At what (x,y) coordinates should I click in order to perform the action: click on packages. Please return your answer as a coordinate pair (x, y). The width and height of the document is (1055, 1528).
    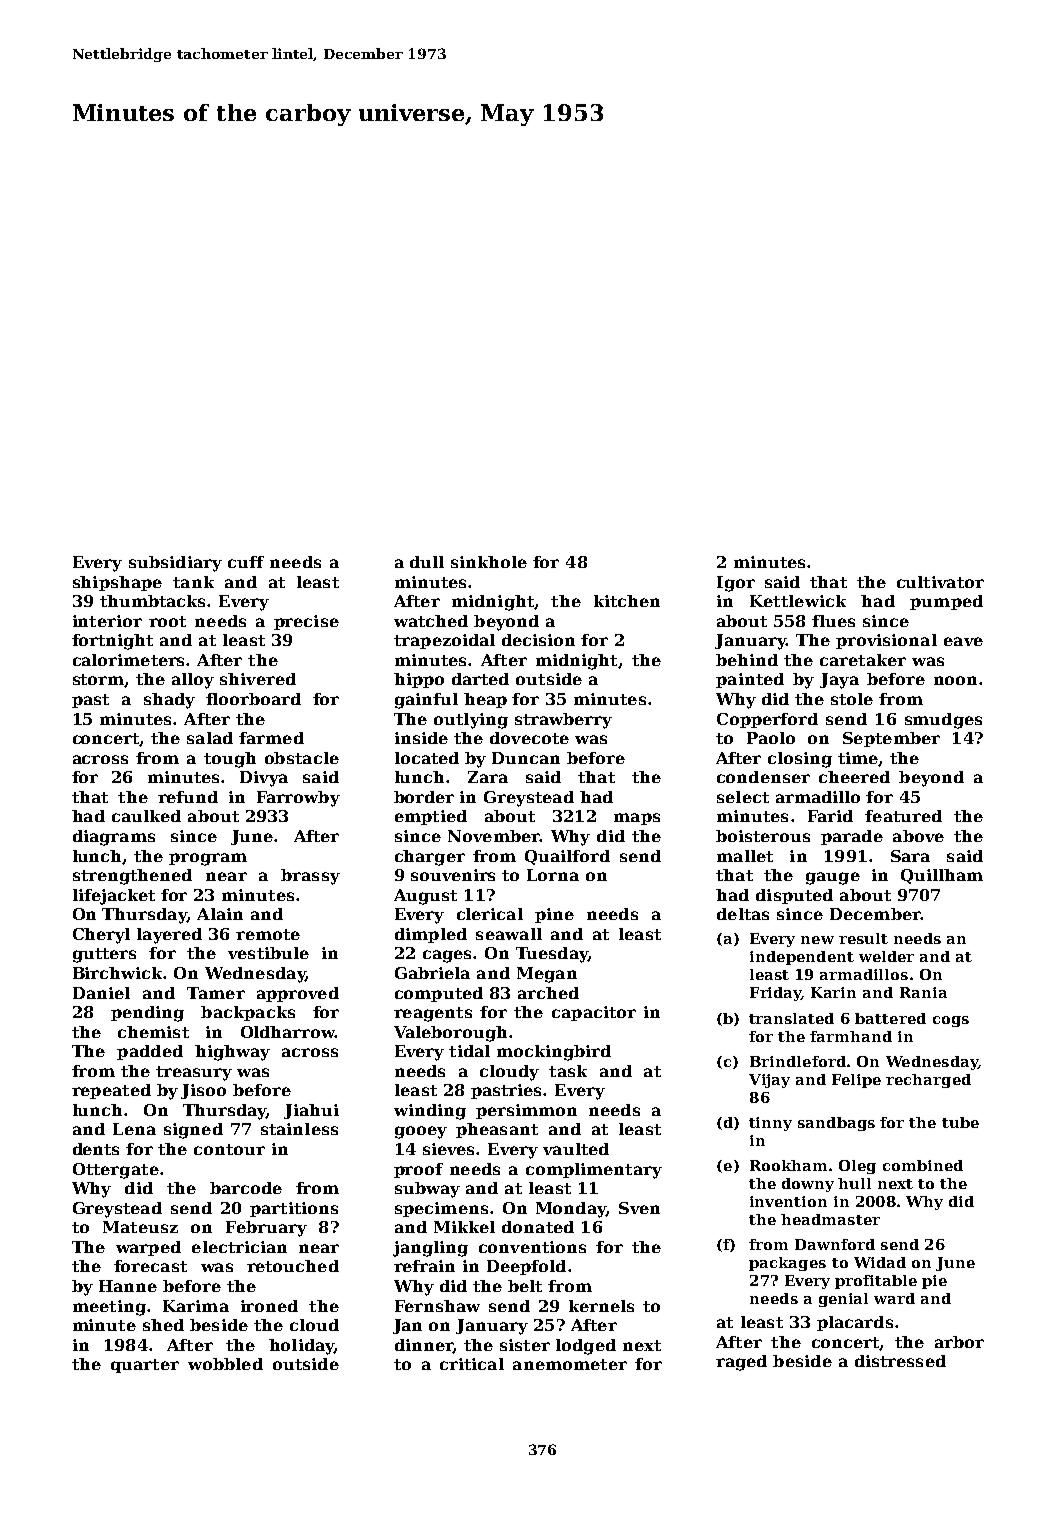
    Looking at the image, I should click on (787, 1264).
